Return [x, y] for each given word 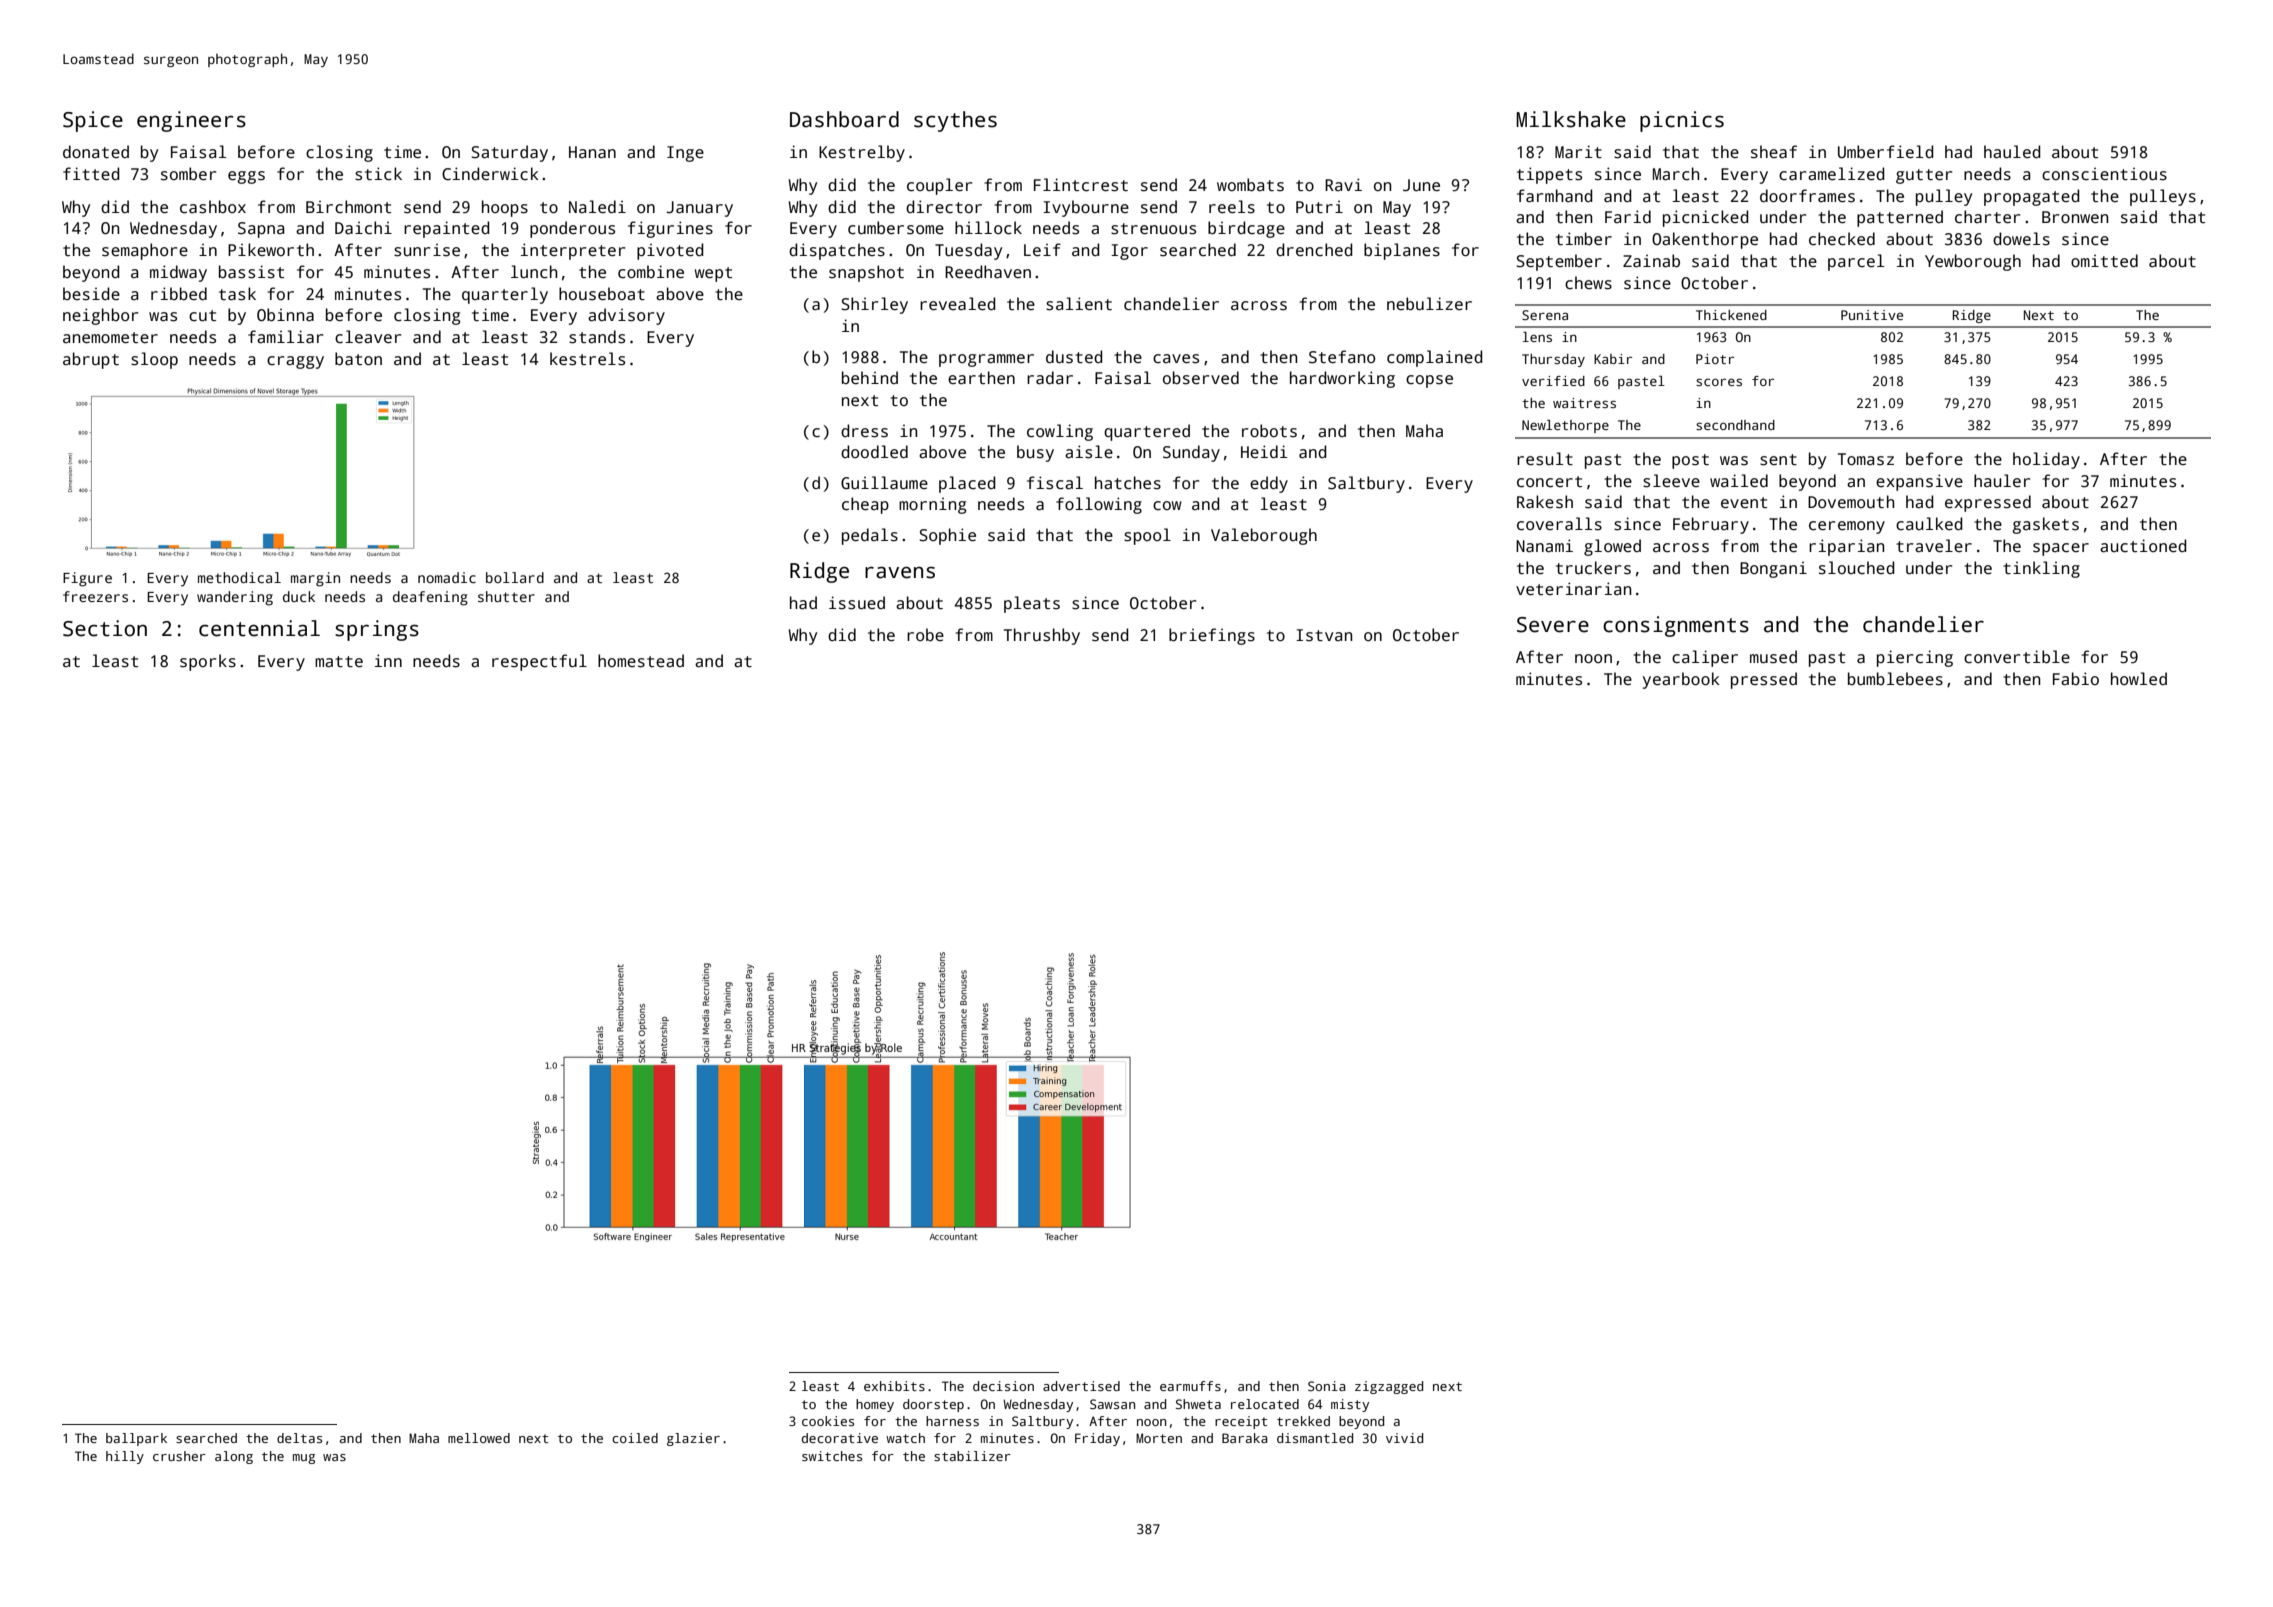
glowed [1612, 547]
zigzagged [1389, 1387]
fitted [91, 173]
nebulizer [1429, 303]
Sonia [1327, 1386]
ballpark [136, 1439]
